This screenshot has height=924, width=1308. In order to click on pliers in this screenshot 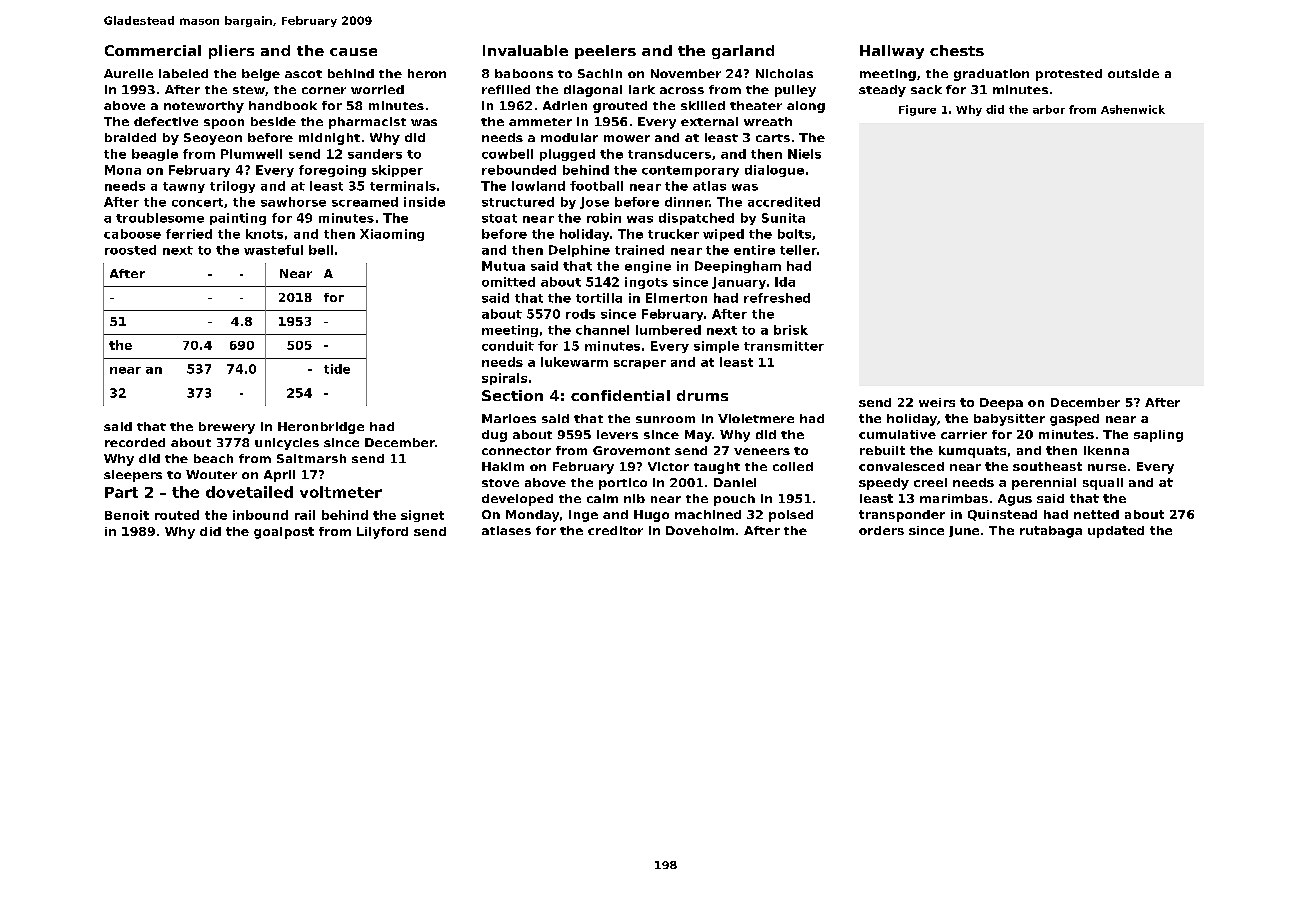, I will do `click(231, 52)`.
